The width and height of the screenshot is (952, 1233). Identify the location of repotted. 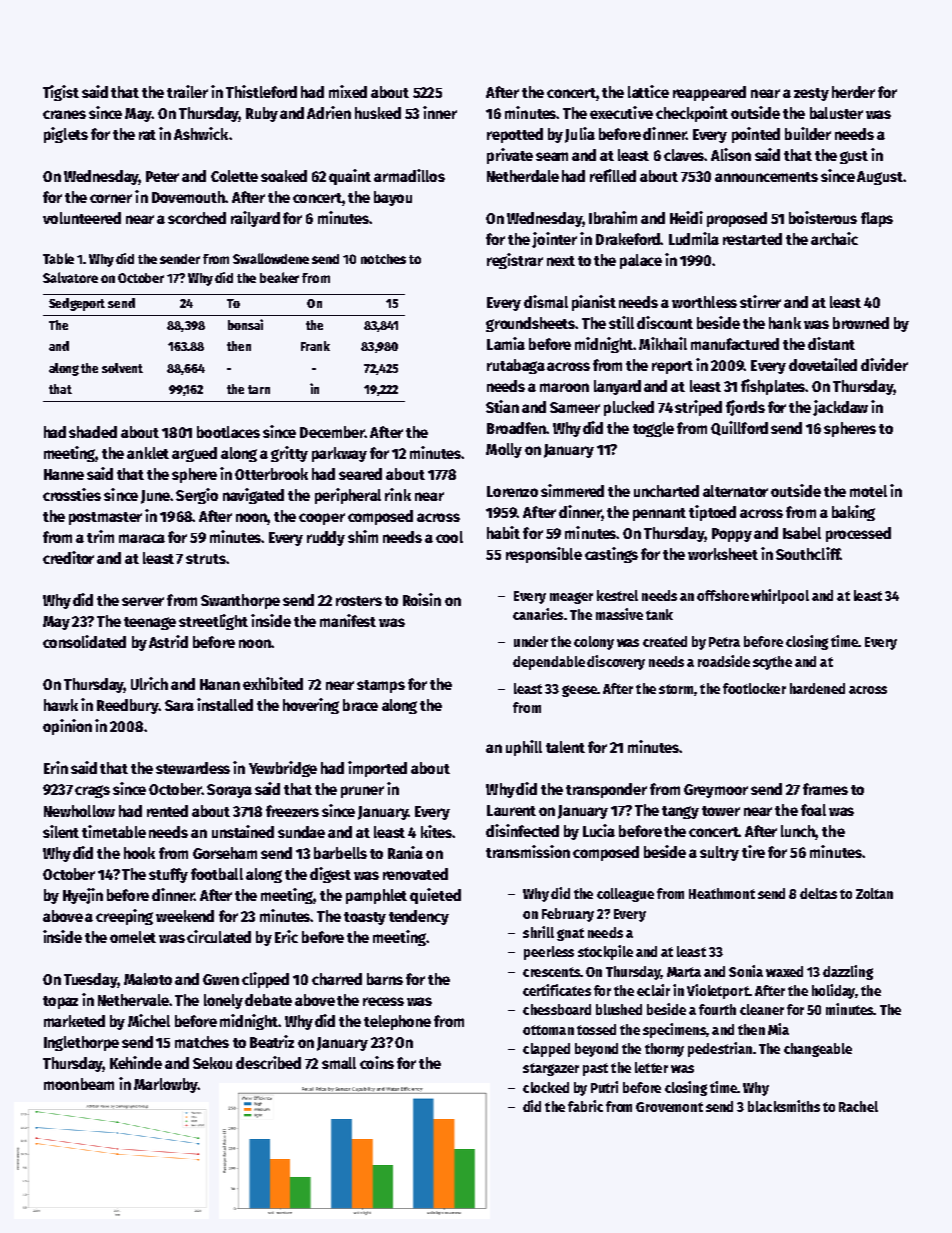
(515, 135).
